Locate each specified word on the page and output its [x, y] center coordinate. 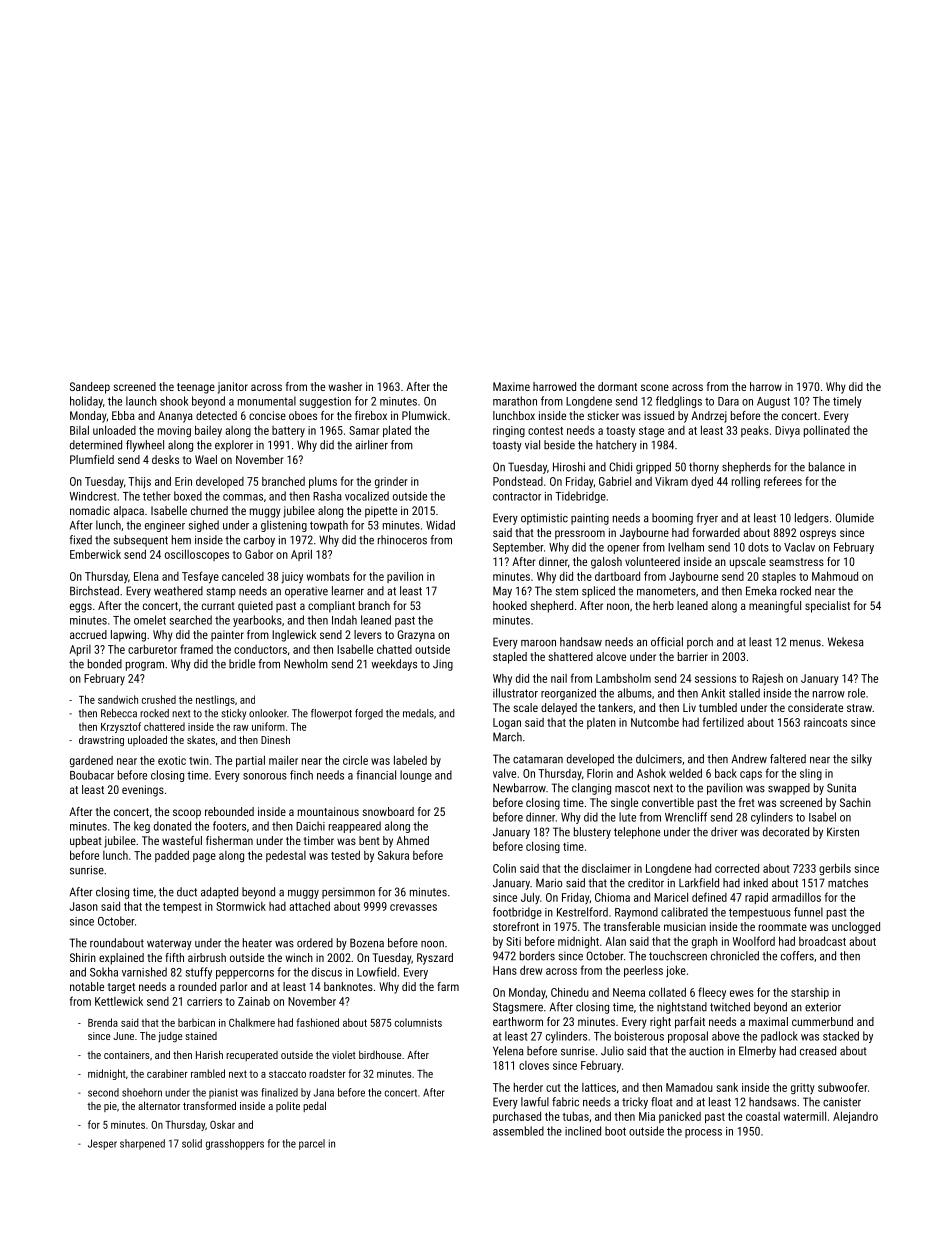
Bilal [79, 430]
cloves [534, 1065]
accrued [88, 634]
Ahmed [412, 840]
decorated [786, 832]
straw [859, 708]
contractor [517, 496]
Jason [84, 906]
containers [126, 1055]
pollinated [827, 431]
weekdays [394, 665]
